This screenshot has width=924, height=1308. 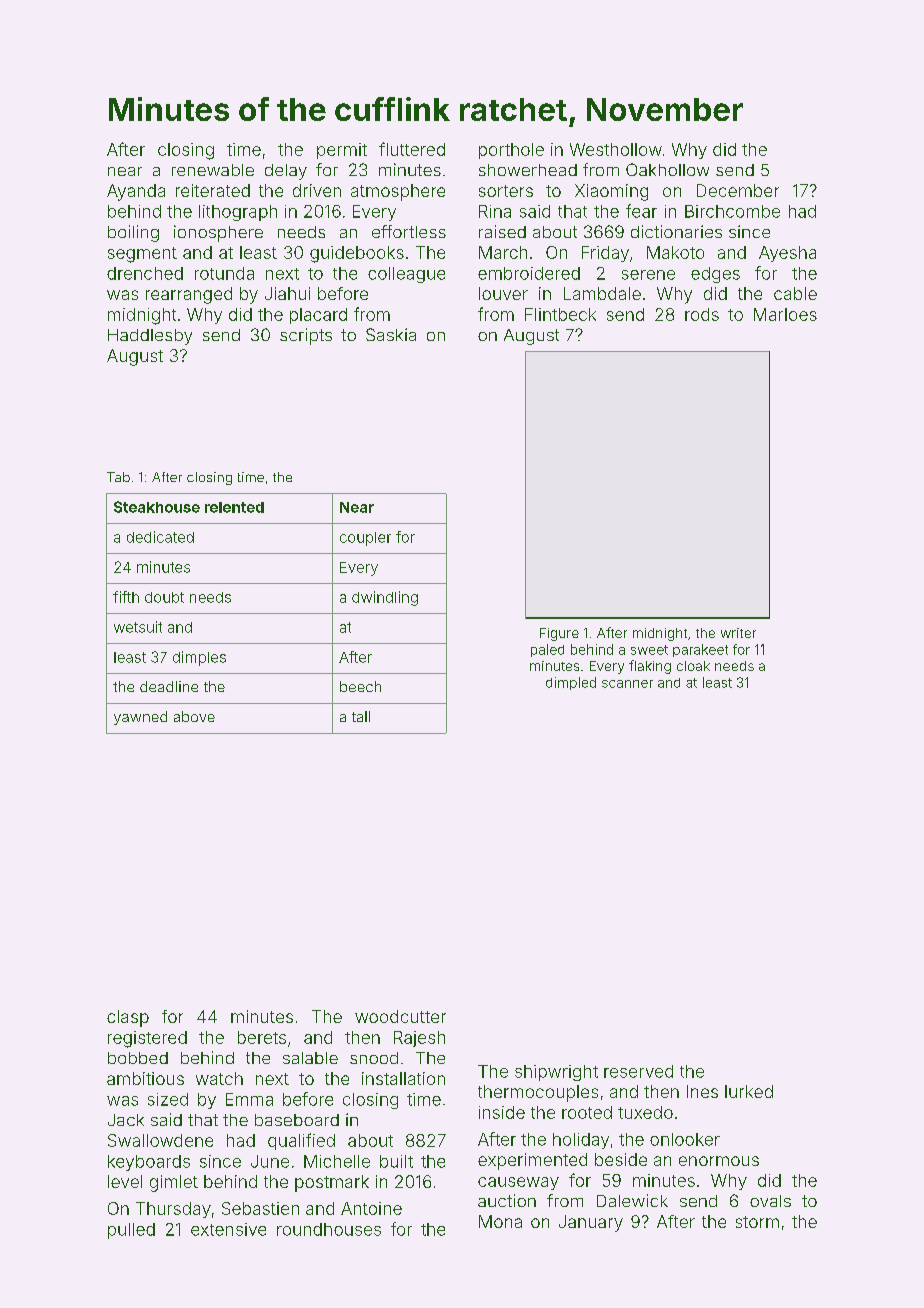 I want to click on Oakhollow, so click(x=667, y=169).
